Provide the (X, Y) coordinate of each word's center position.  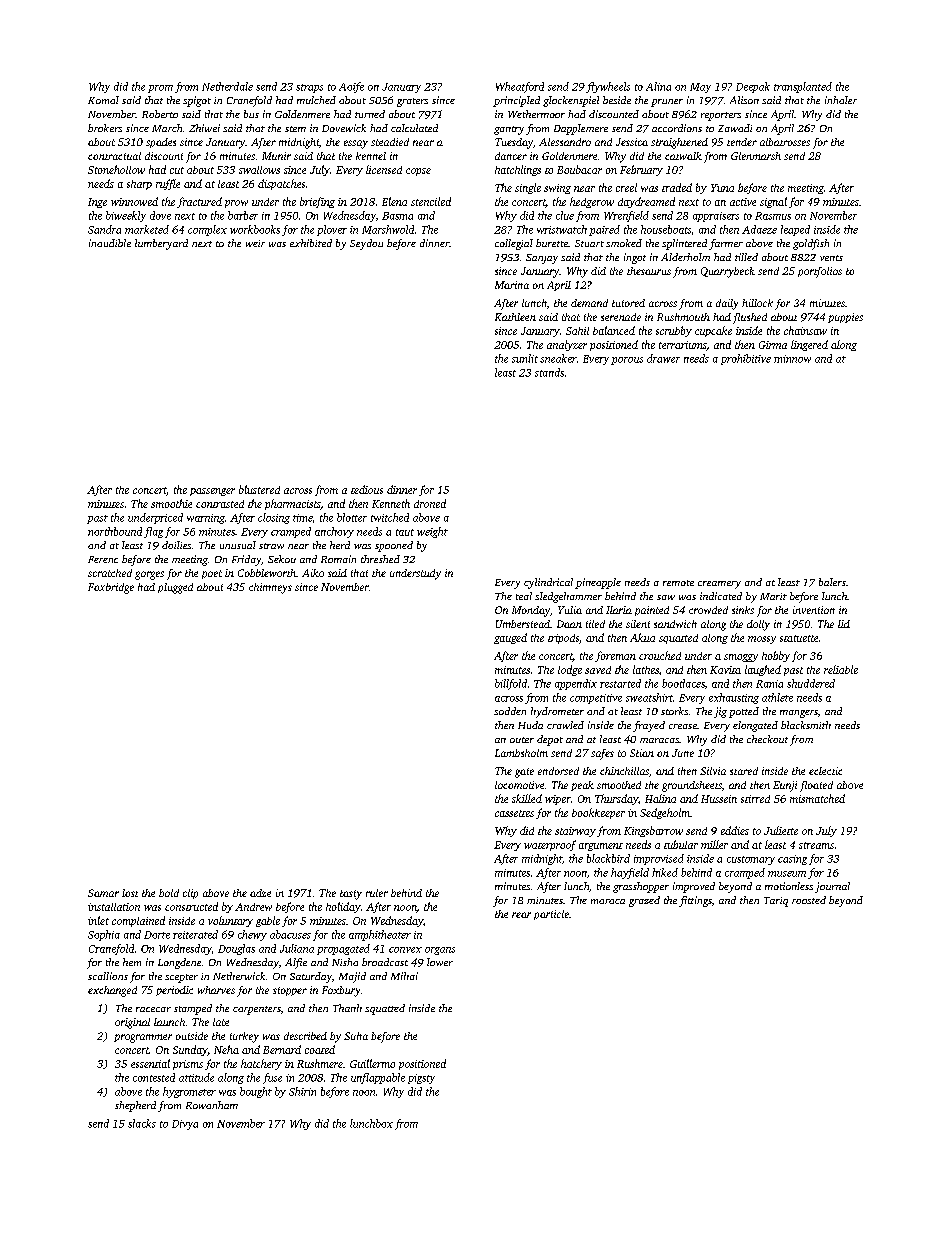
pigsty (421, 1079)
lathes (646, 669)
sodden (510, 711)
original (132, 1023)
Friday (246, 560)
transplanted (803, 87)
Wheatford (520, 87)
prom (160, 89)
